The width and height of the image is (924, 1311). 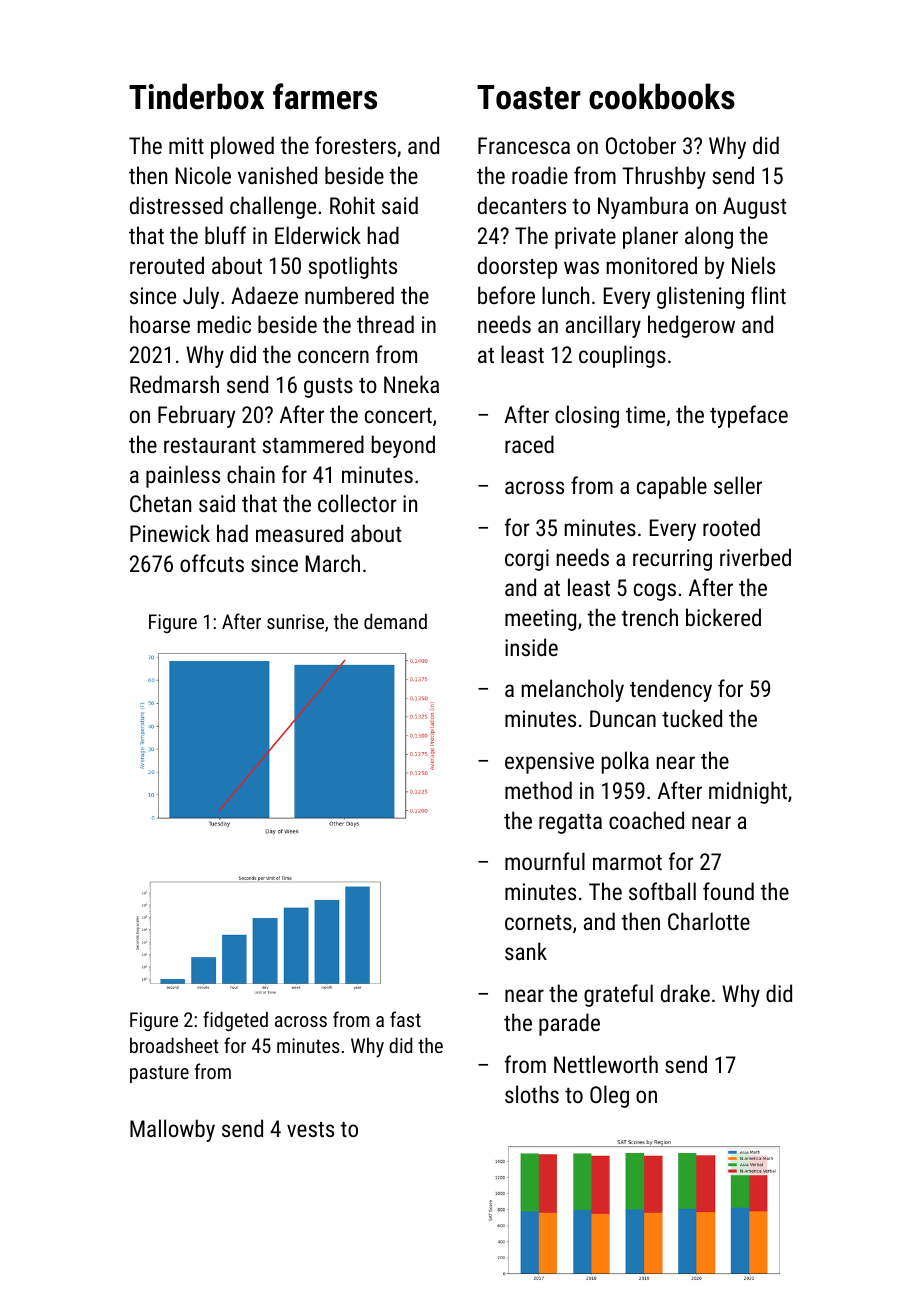 I want to click on beyond, so click(x=403, y=446).
